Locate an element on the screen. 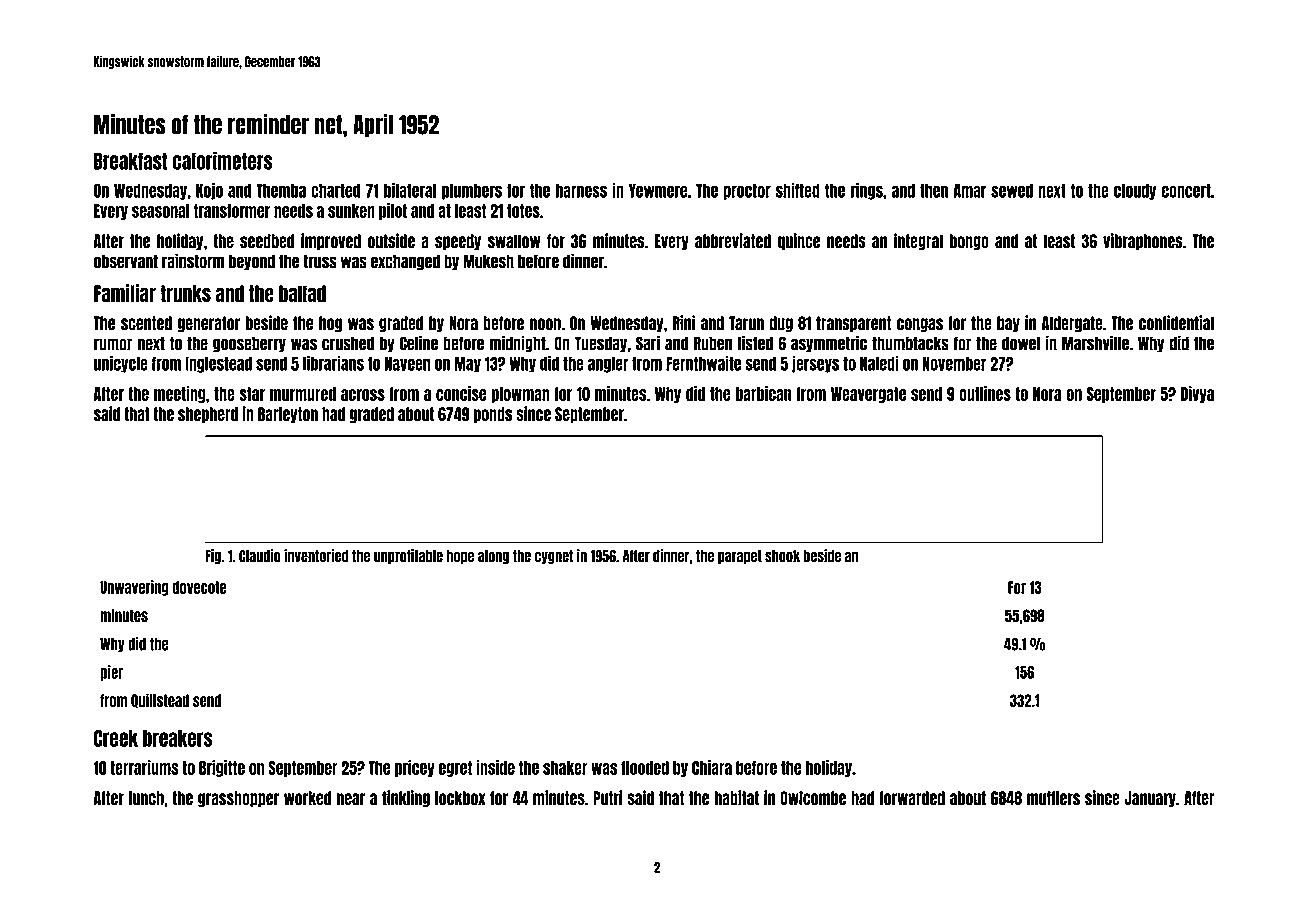 The width and height of the screenshot is (1308, 924). Weavergate is located at coordinates (868, 395).
